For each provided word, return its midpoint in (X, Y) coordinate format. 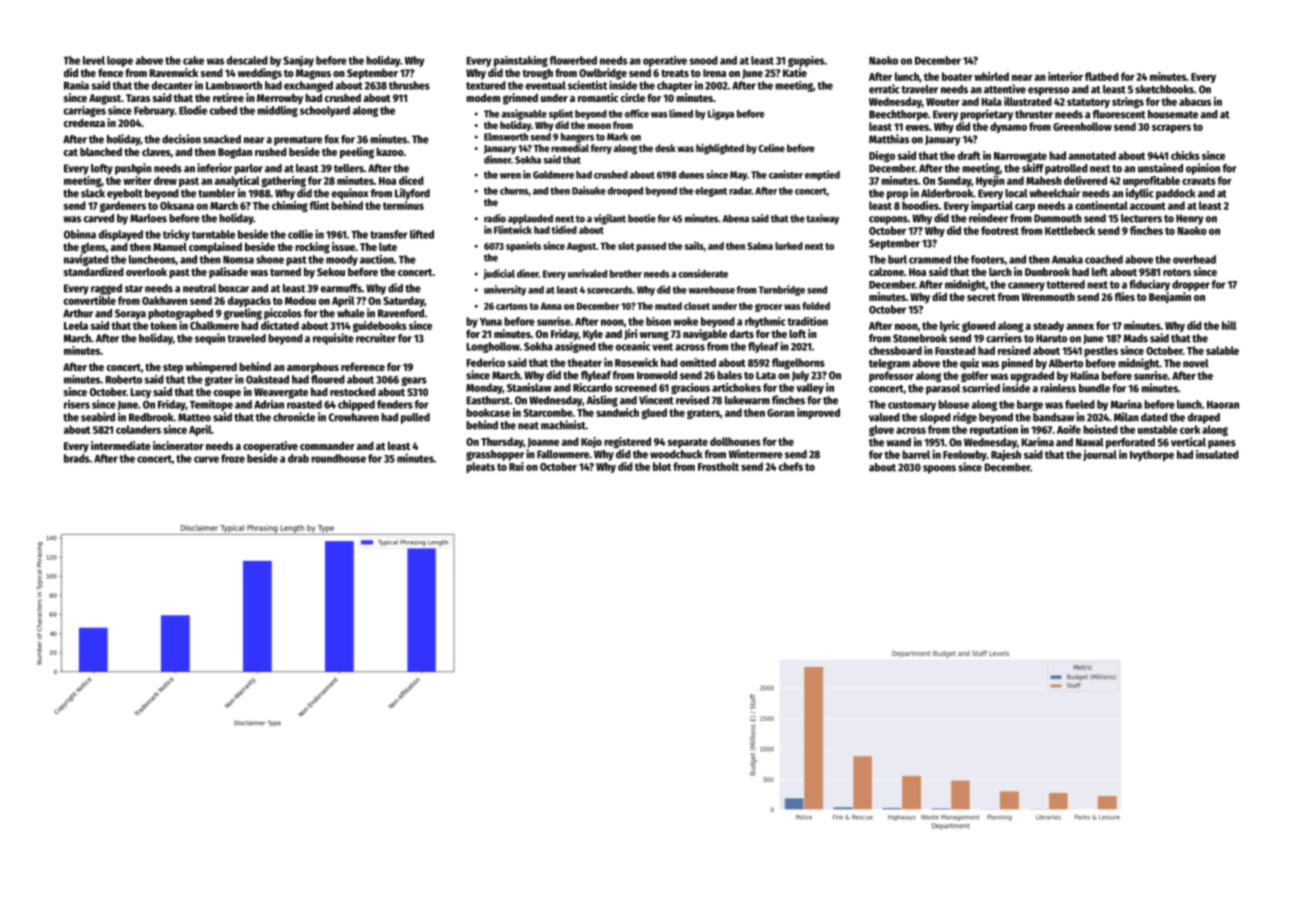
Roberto (123, 379)
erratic (884, 89)
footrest (1000, 230)
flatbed (1102, 76)
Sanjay (298, 61)
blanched (101, 151)
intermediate (121, 445)
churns (514, 191)
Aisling (602, 401)
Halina (1084, 375)
